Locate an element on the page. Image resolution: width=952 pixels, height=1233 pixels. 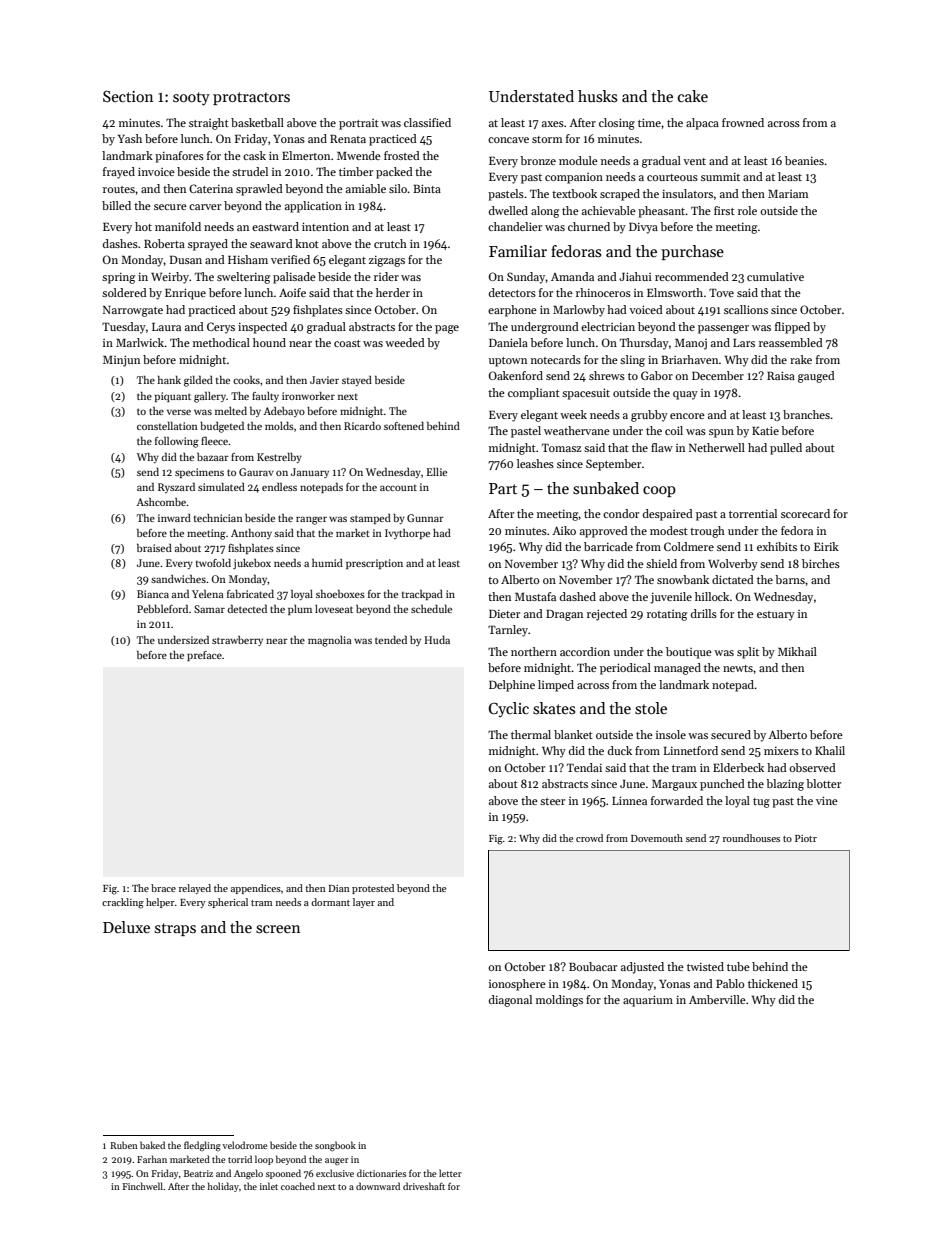
Gunnar is located at coordinates (425, 518).
